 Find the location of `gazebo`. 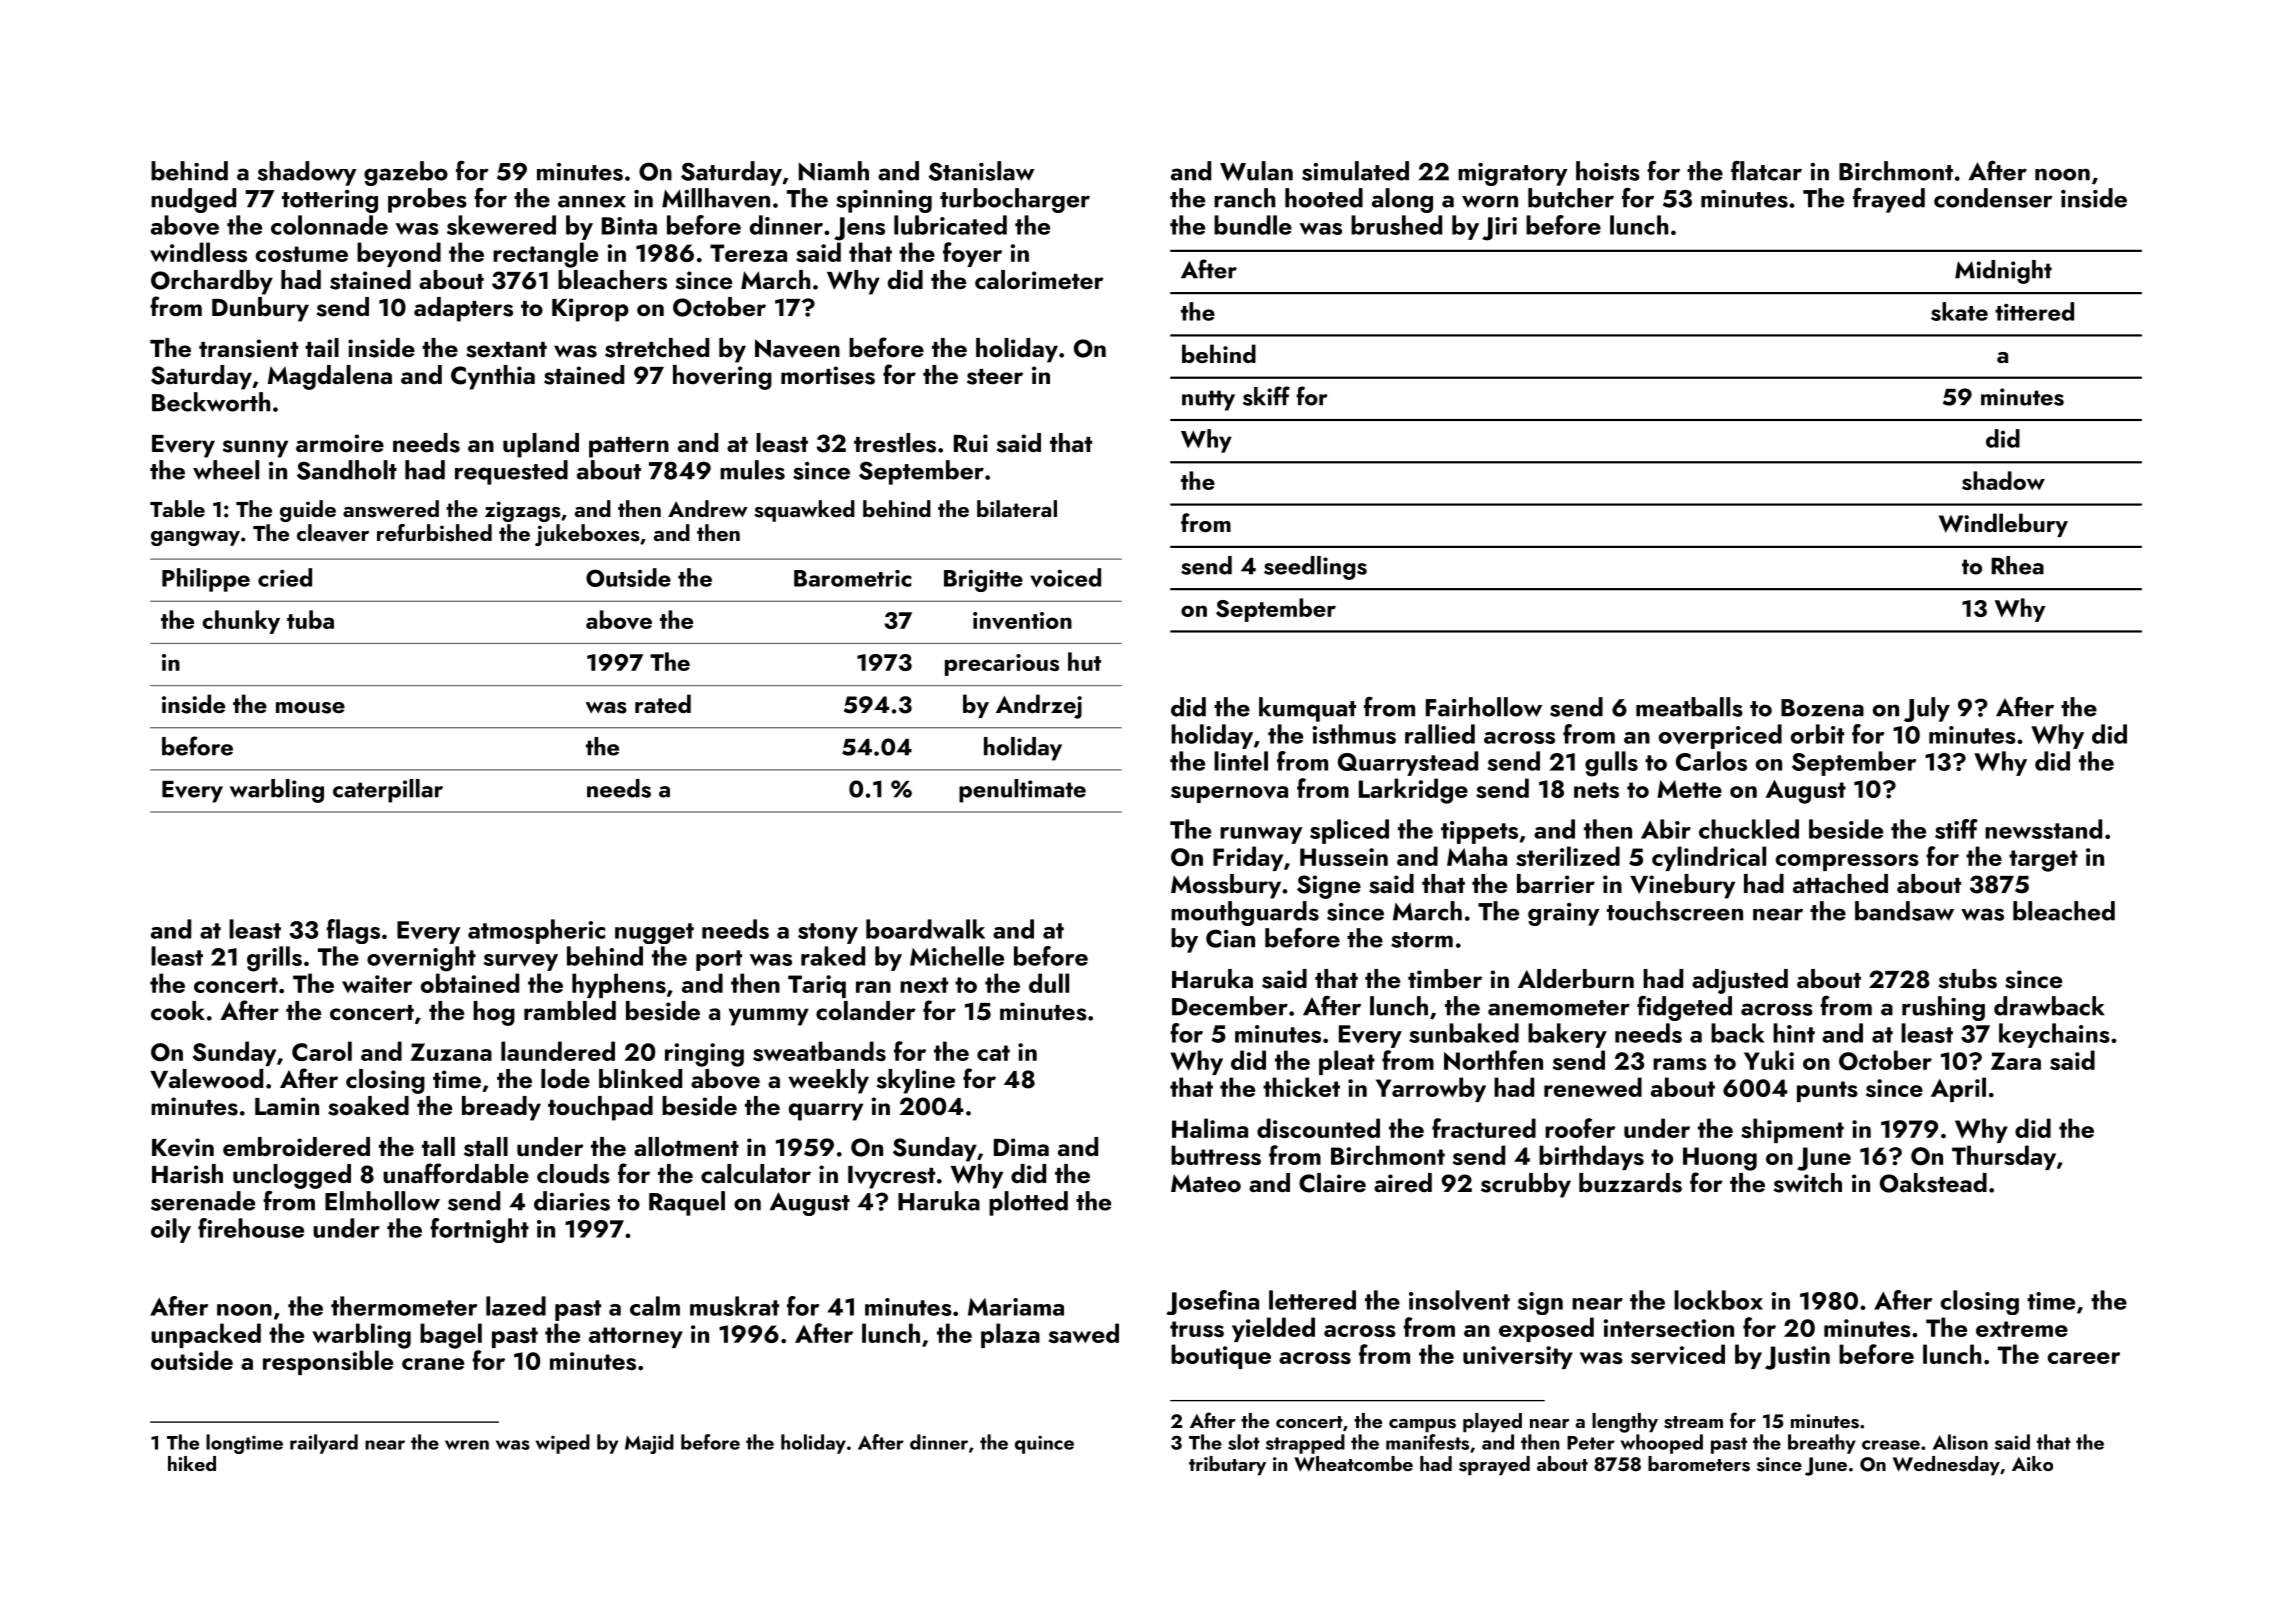

gazebo is located at coordinates (406, 173).
